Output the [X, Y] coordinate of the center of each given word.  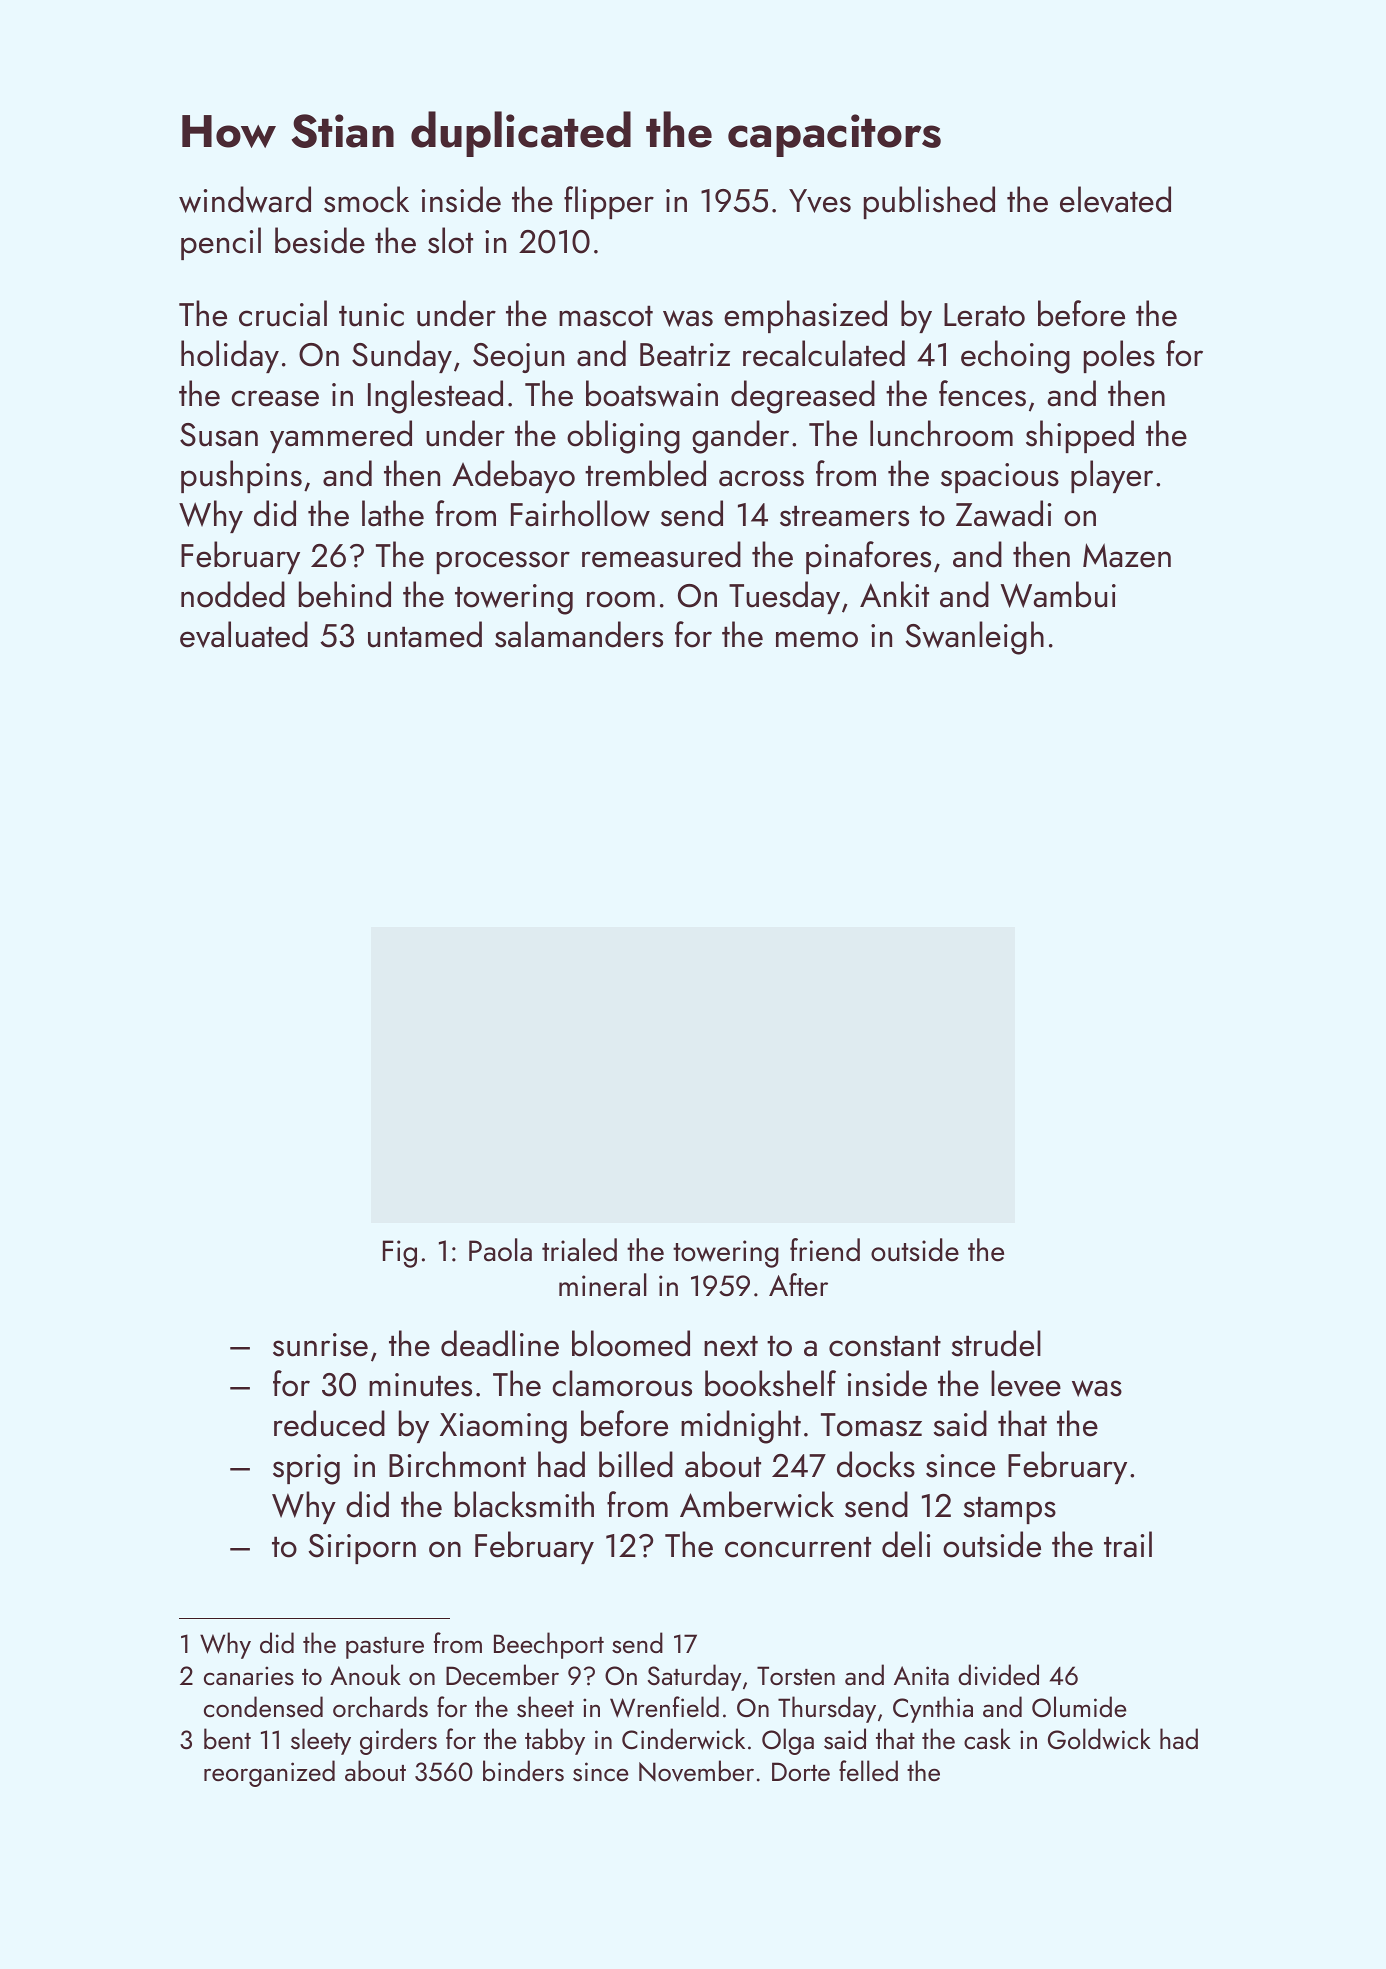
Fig [400, 1254]
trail [1128, 1544]
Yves [820, 201]
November [696, 1771]
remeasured [661, 554]
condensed [263, 1706]
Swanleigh [974, 638]
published [929, 202]
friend [825, 1250]
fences [982, 393]
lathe [393, 513]
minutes [420, 1385]
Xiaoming [503, 1428]
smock [366, 199]
